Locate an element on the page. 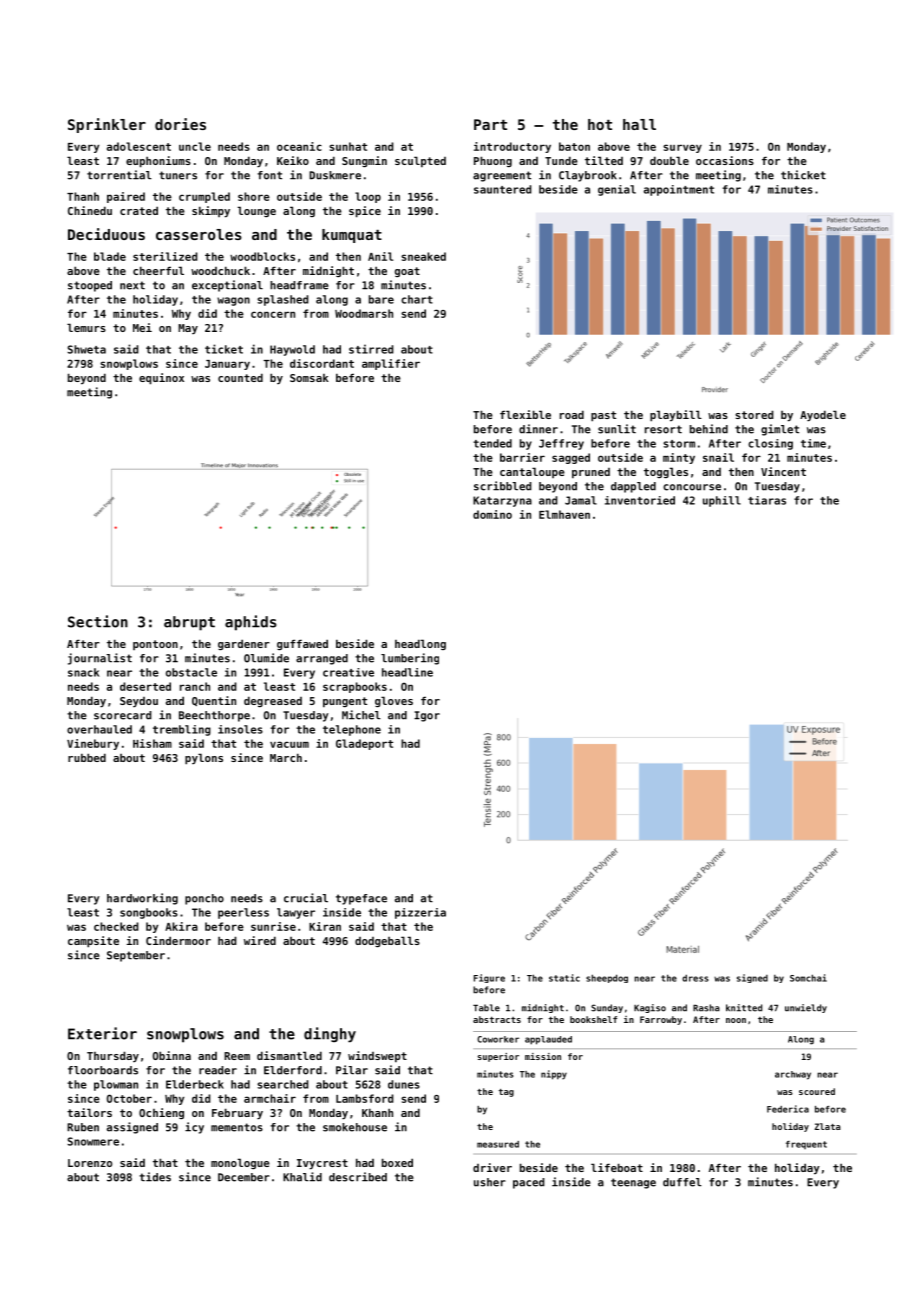 The image size is (924, 1308). goat is located at coordinates (407, 272).
